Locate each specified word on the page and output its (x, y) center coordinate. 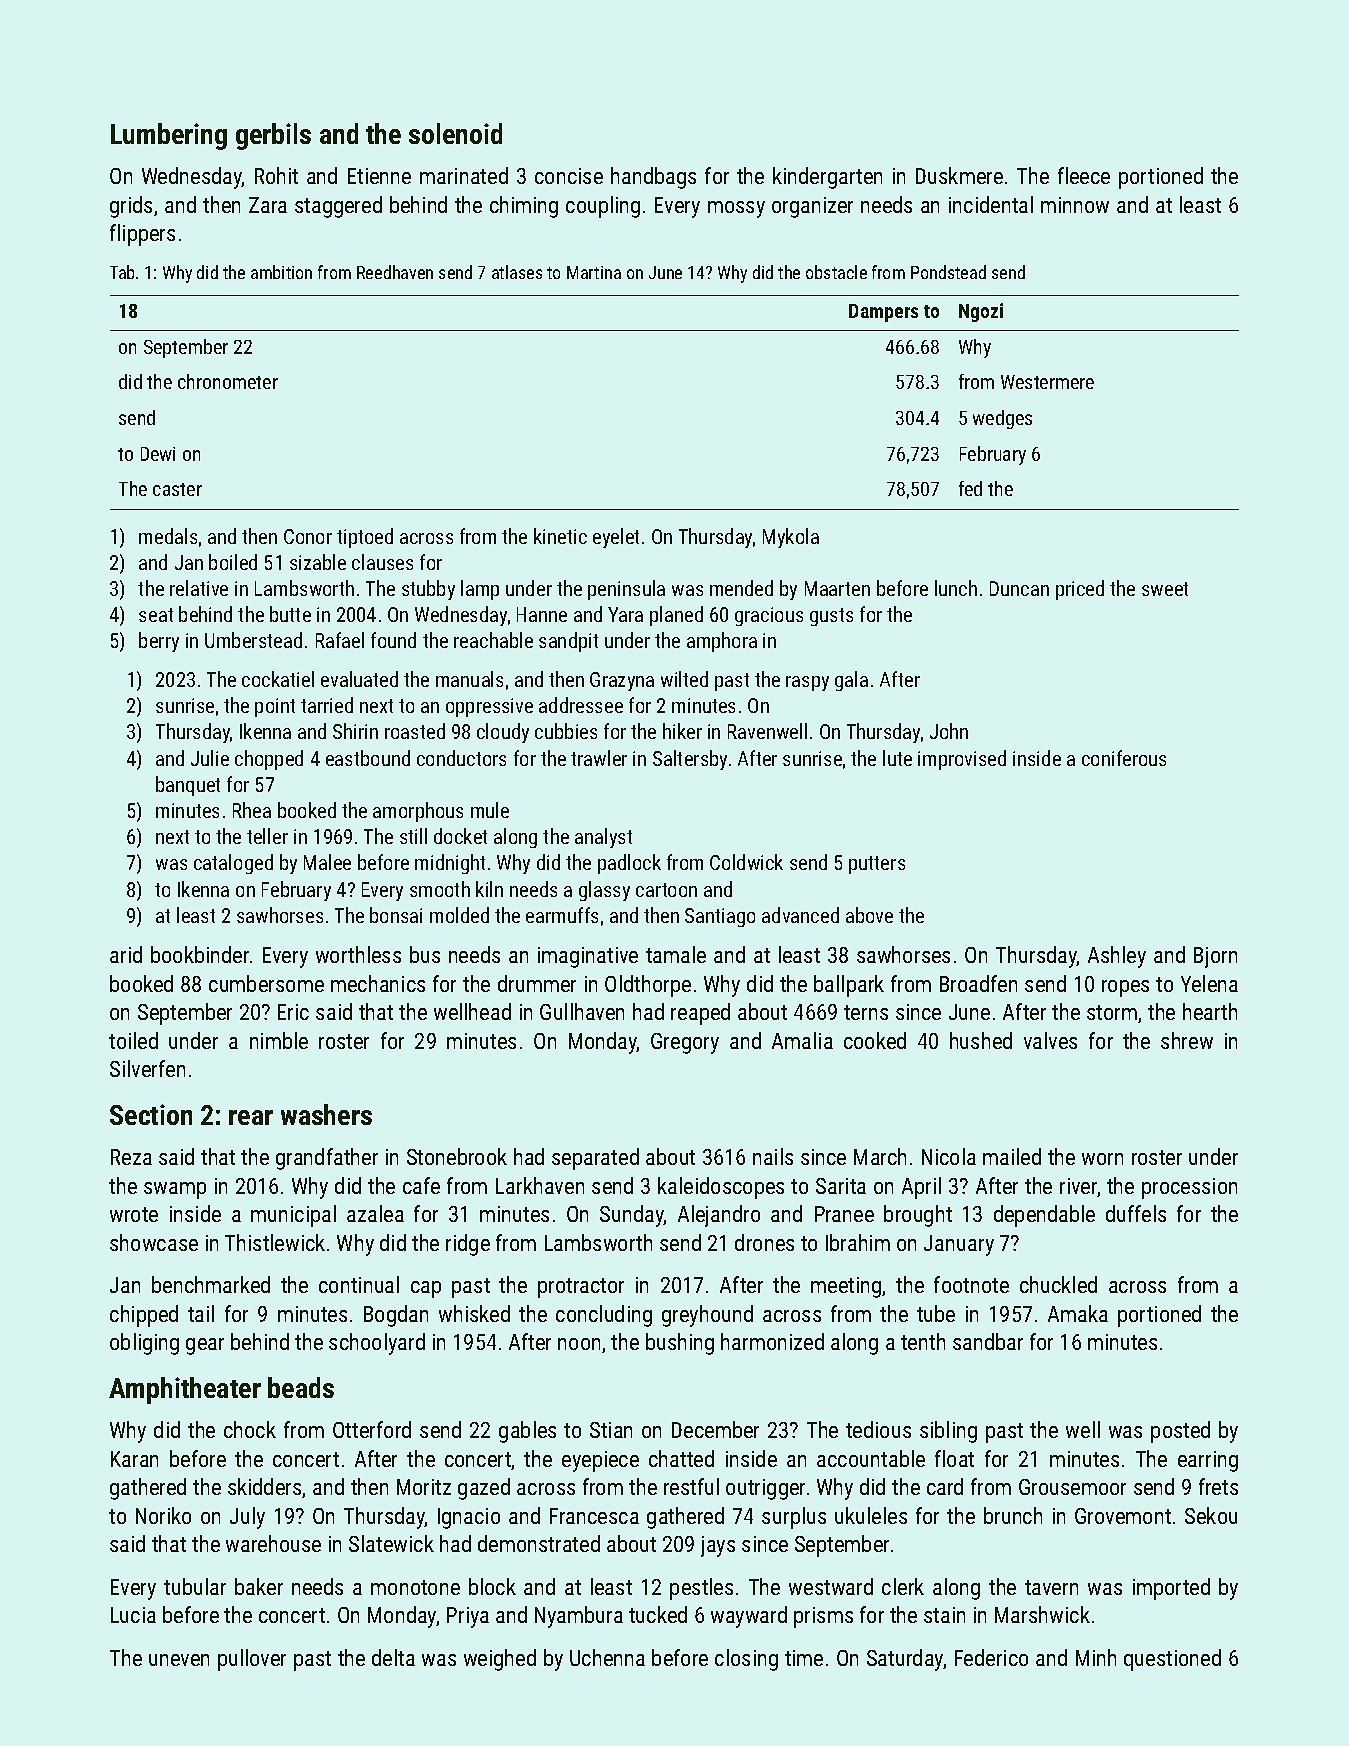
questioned (1172, 1660)
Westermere (1047, 382)
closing (746, 1660)
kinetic (560, 536)
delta (393, 1657)
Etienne (379, 176)
